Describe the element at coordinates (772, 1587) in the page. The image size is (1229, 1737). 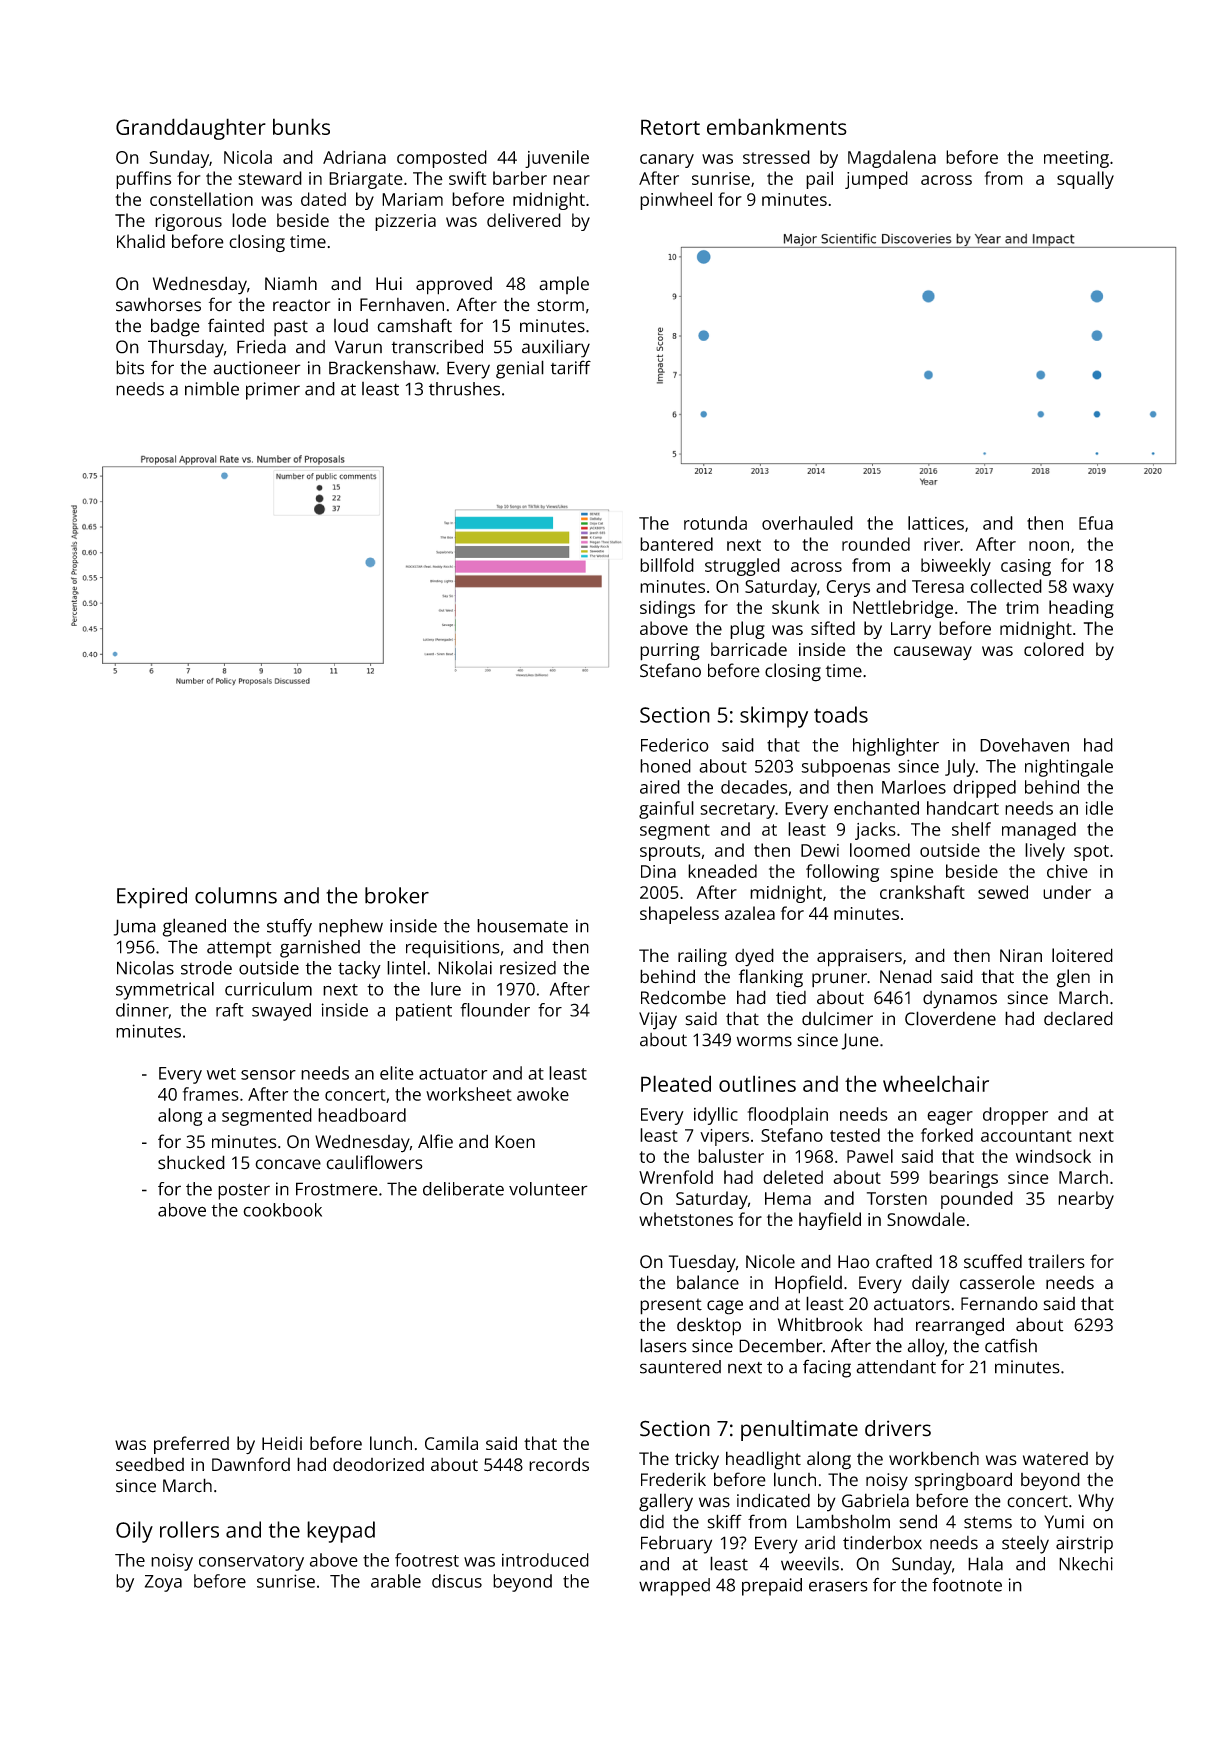
I see `prepaid` at that location.
